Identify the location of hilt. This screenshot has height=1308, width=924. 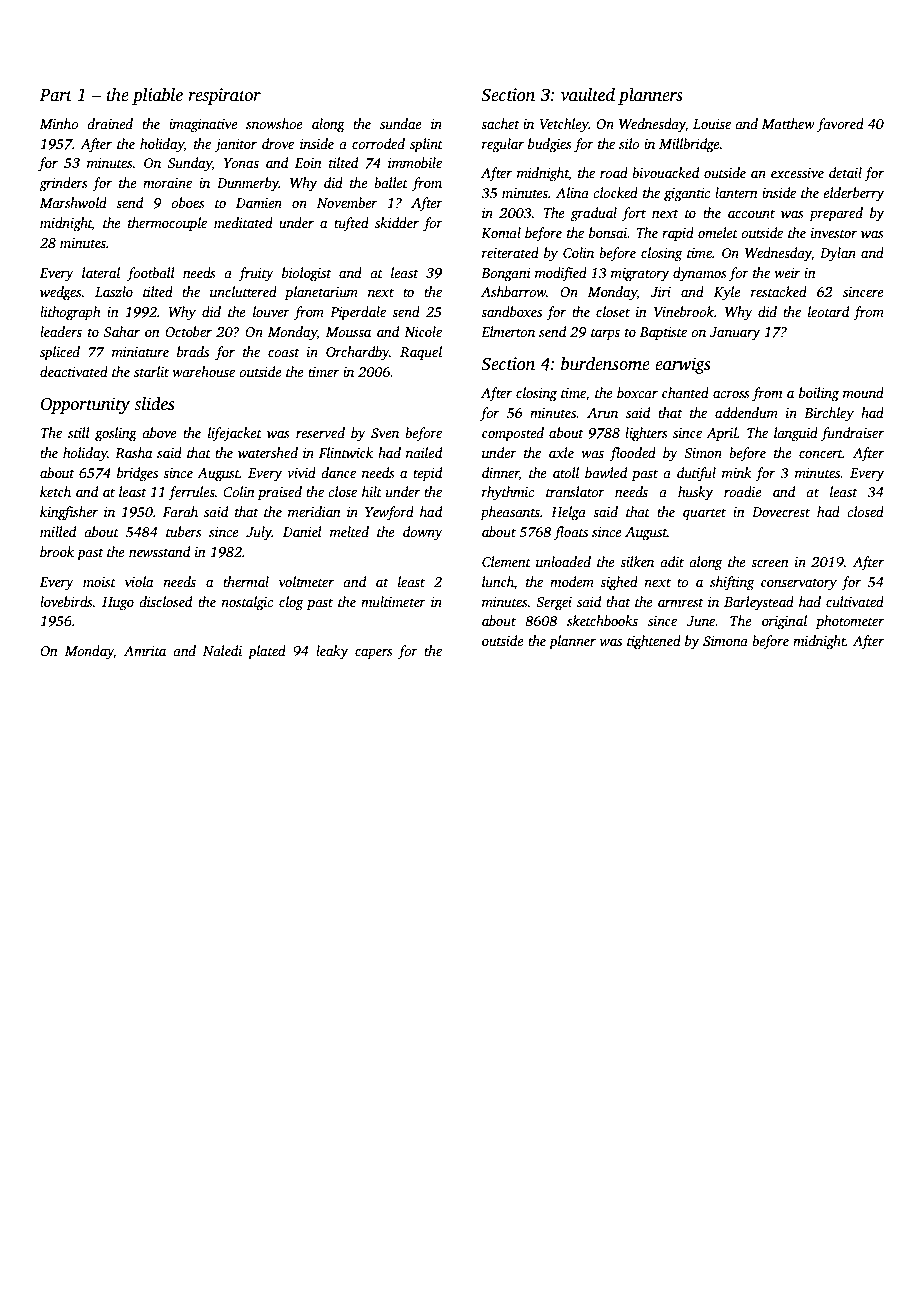
(372, 491).
